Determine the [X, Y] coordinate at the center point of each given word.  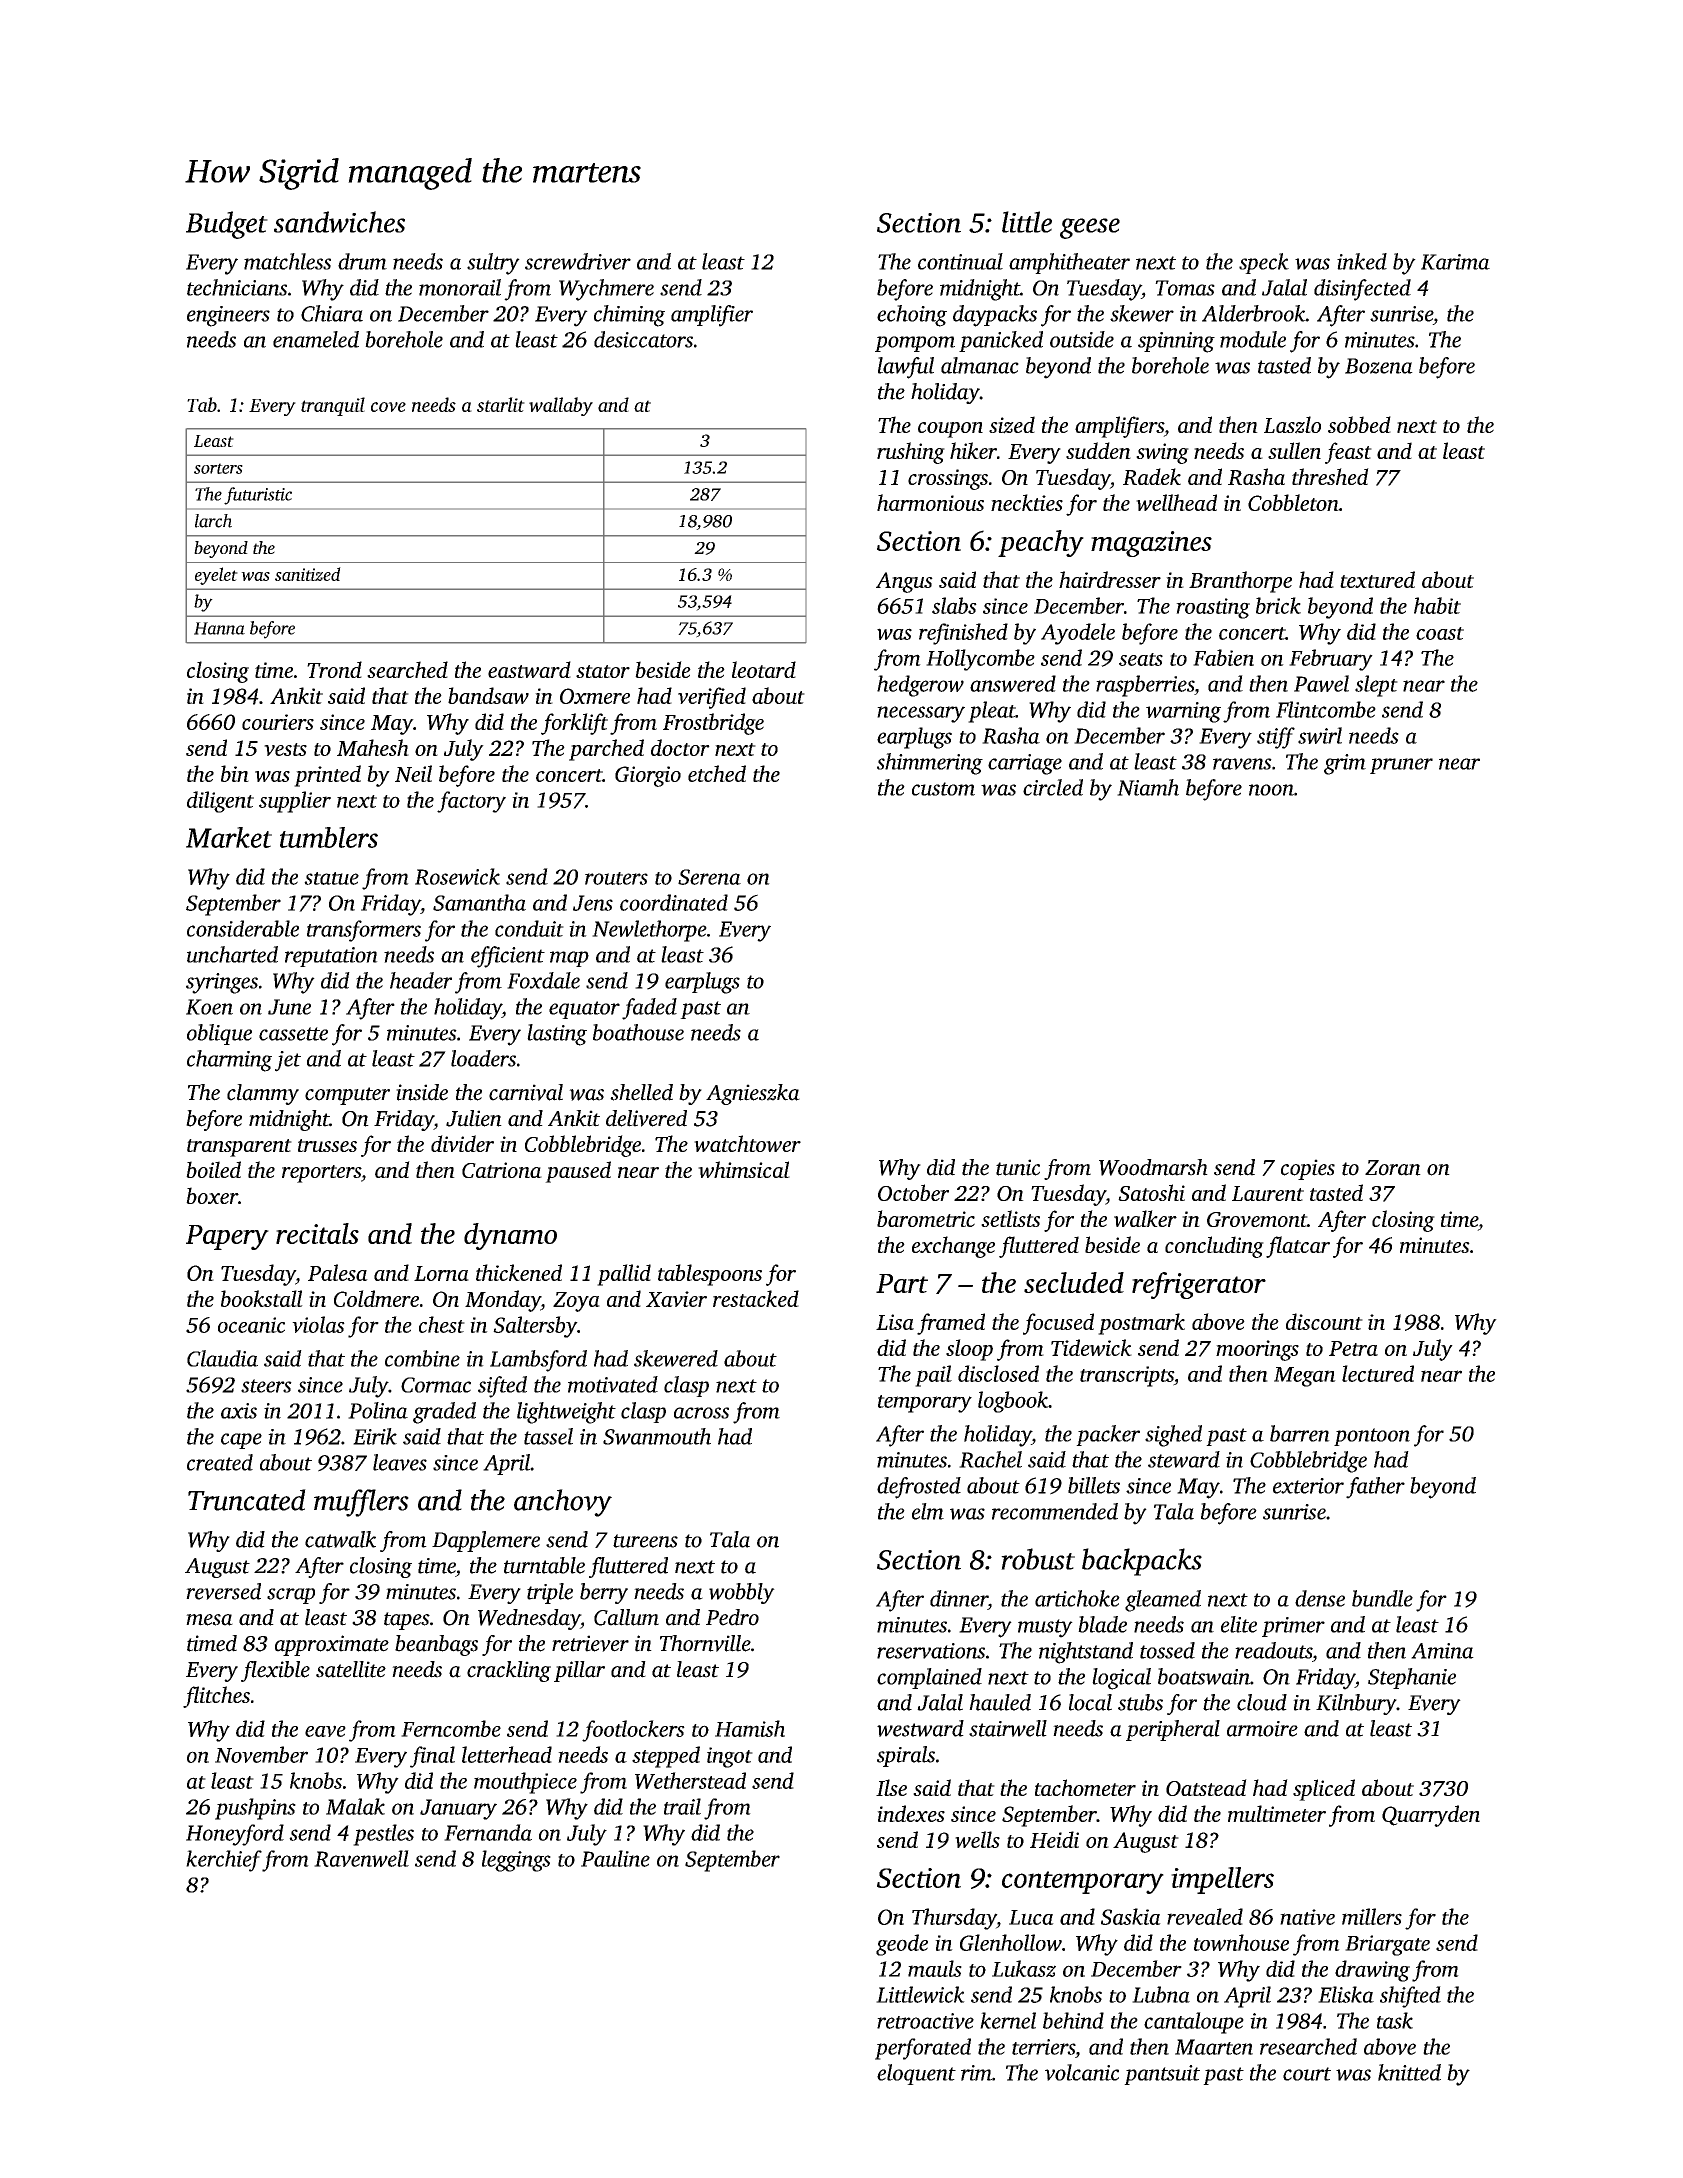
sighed [1173, 1436]
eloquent [916, 2074]
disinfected [1362, 290]
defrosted [919, 1488]
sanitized [308, 574]
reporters [321, 1174]
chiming [629, 316]
